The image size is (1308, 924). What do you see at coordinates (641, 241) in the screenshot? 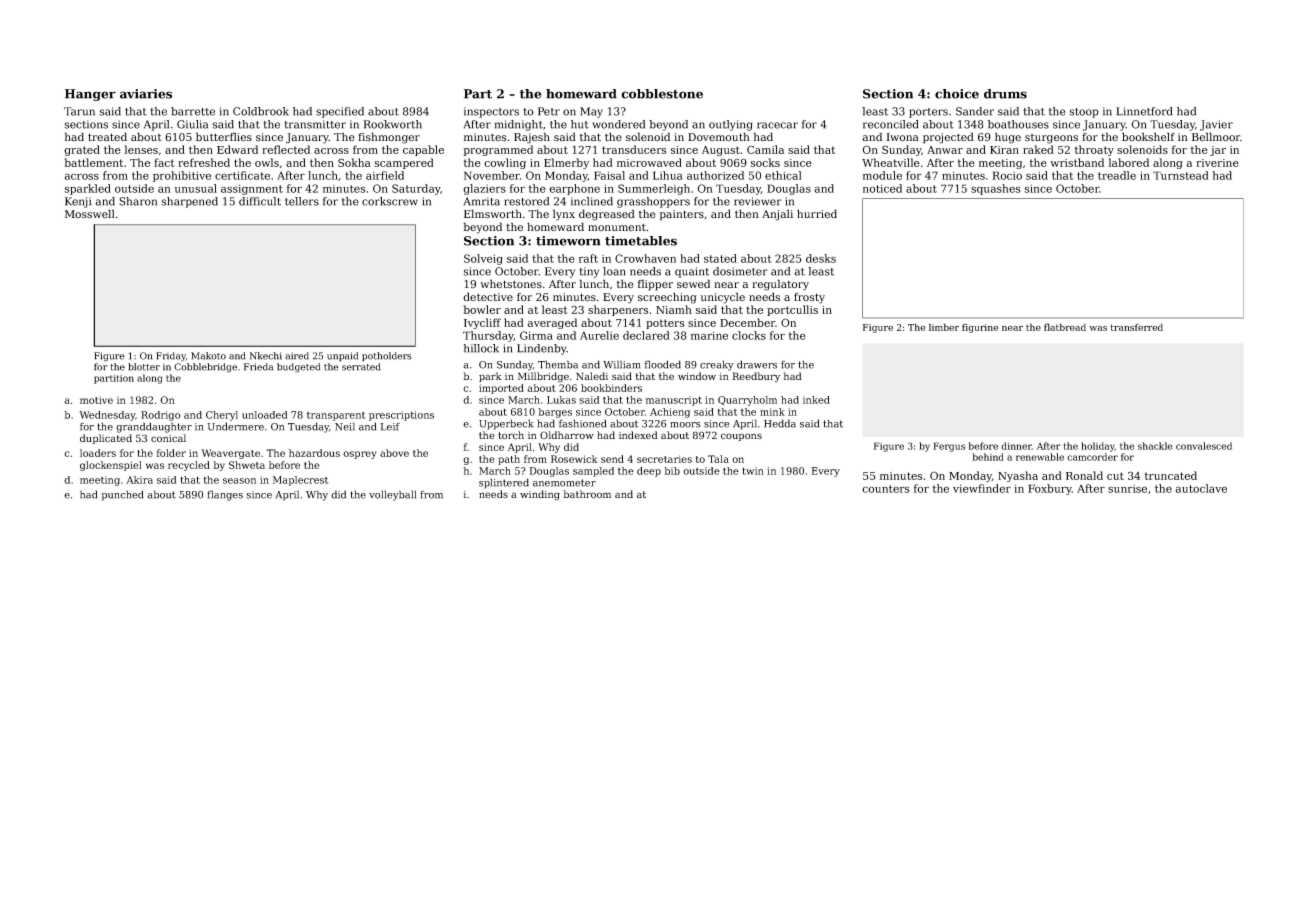
I see `timetables` at bounding box center [641, 241].
